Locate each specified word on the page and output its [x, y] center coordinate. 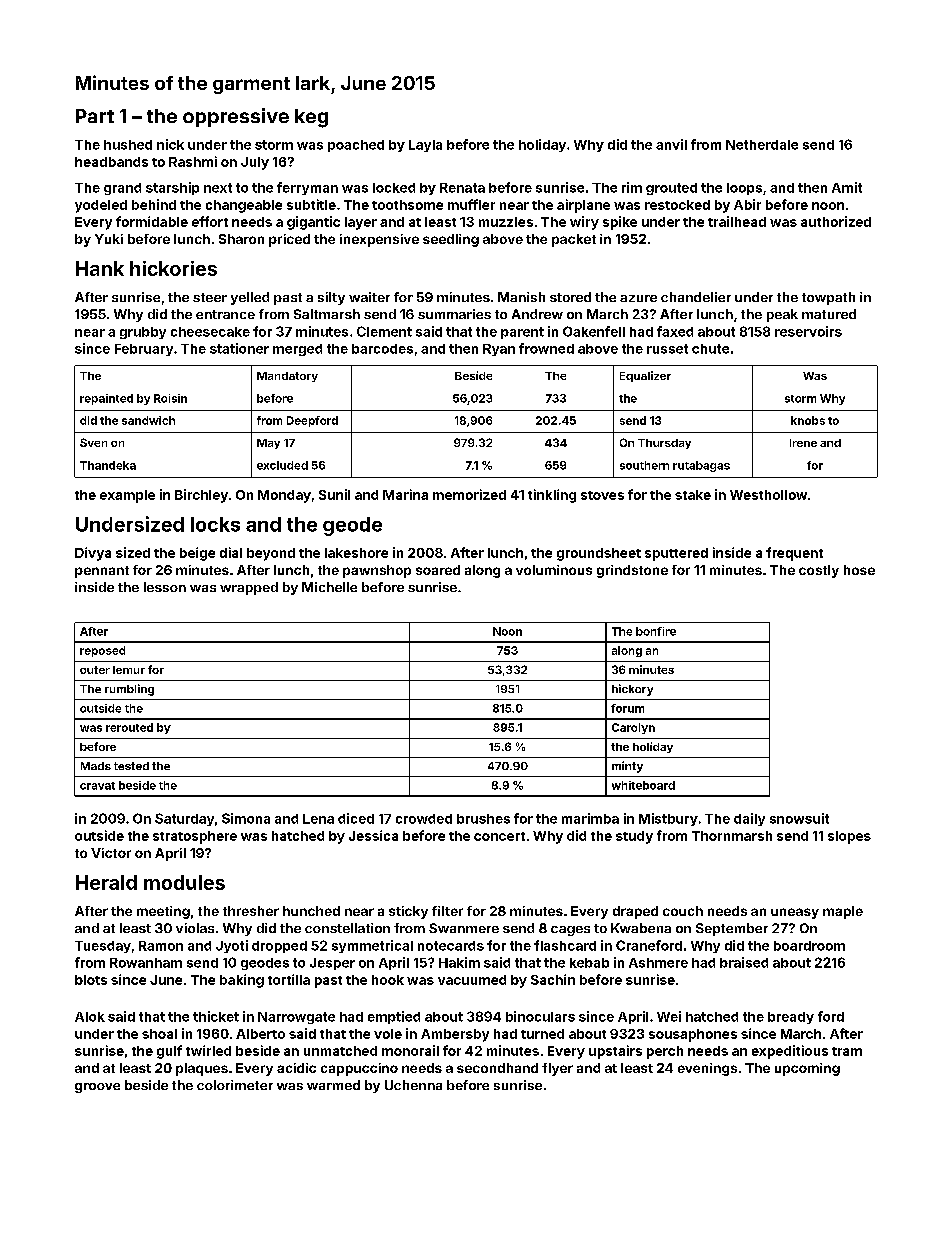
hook [388, 980]
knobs [808, 420]
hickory [632, 690]
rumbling [129, 690]
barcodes [382, 349]
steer [210, 297]
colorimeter [235, 1085]
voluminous [554, 570]
